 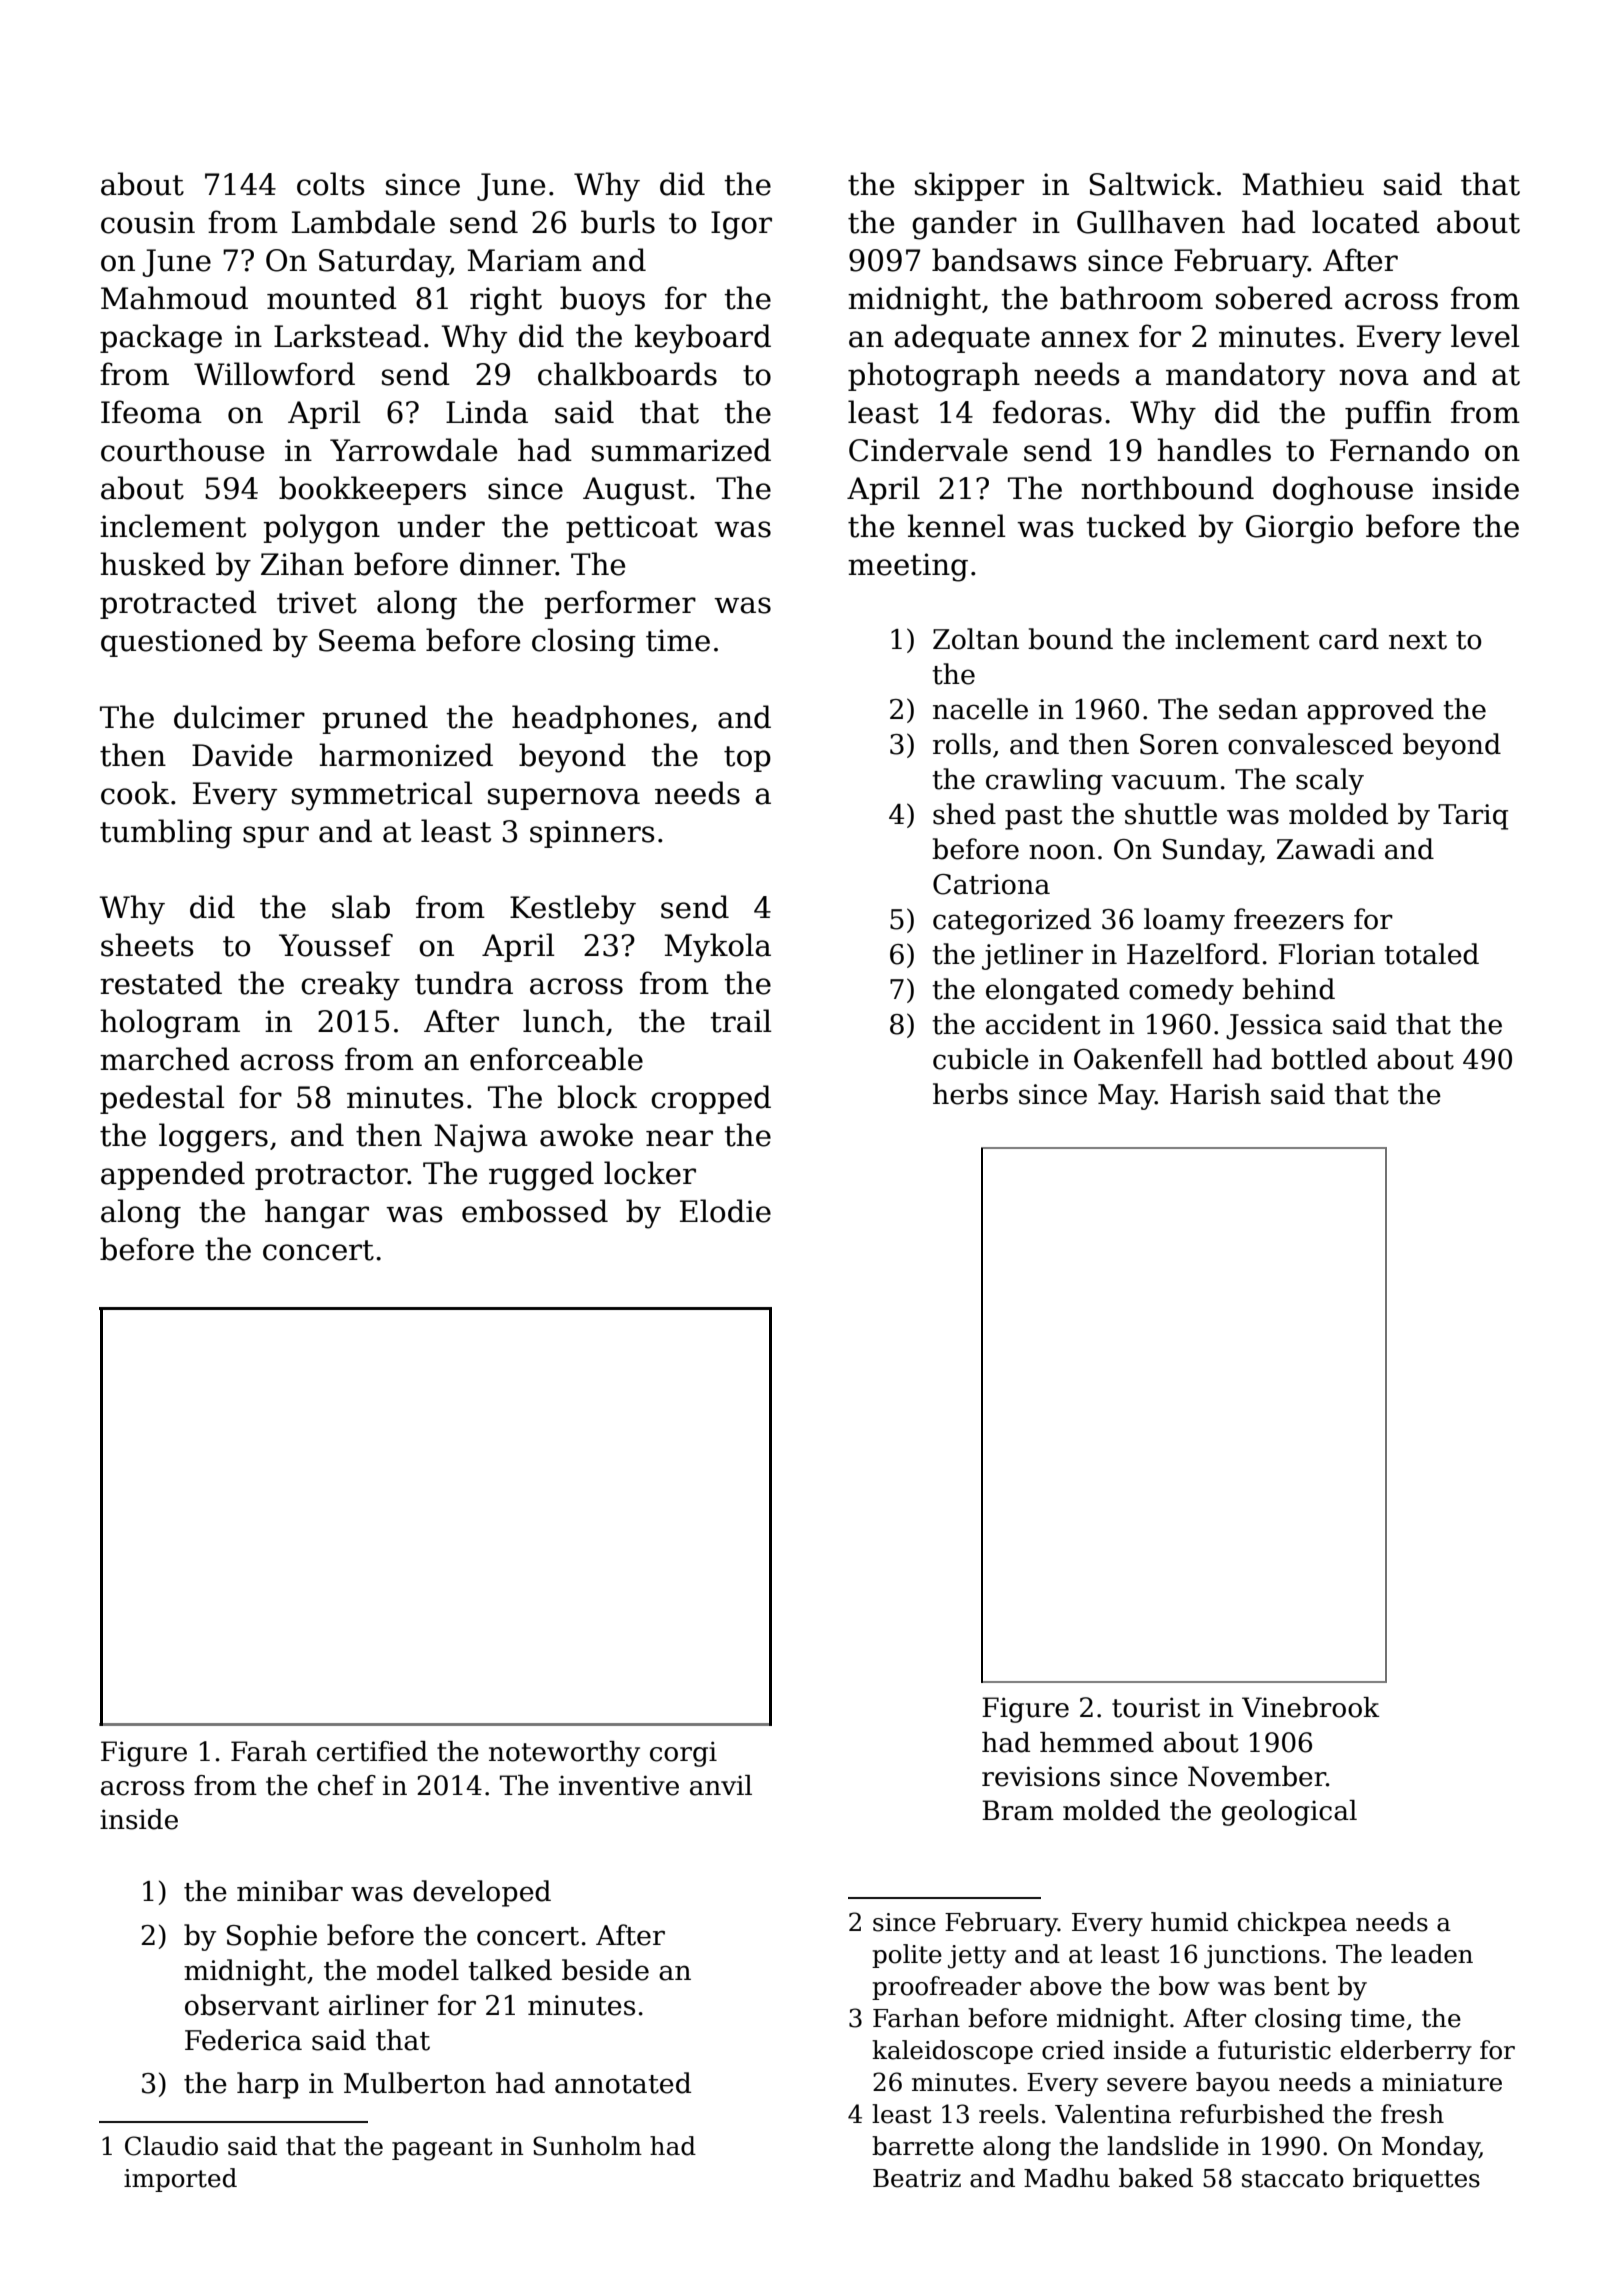 I want to click on rolls, so click(x=962, y=744).
